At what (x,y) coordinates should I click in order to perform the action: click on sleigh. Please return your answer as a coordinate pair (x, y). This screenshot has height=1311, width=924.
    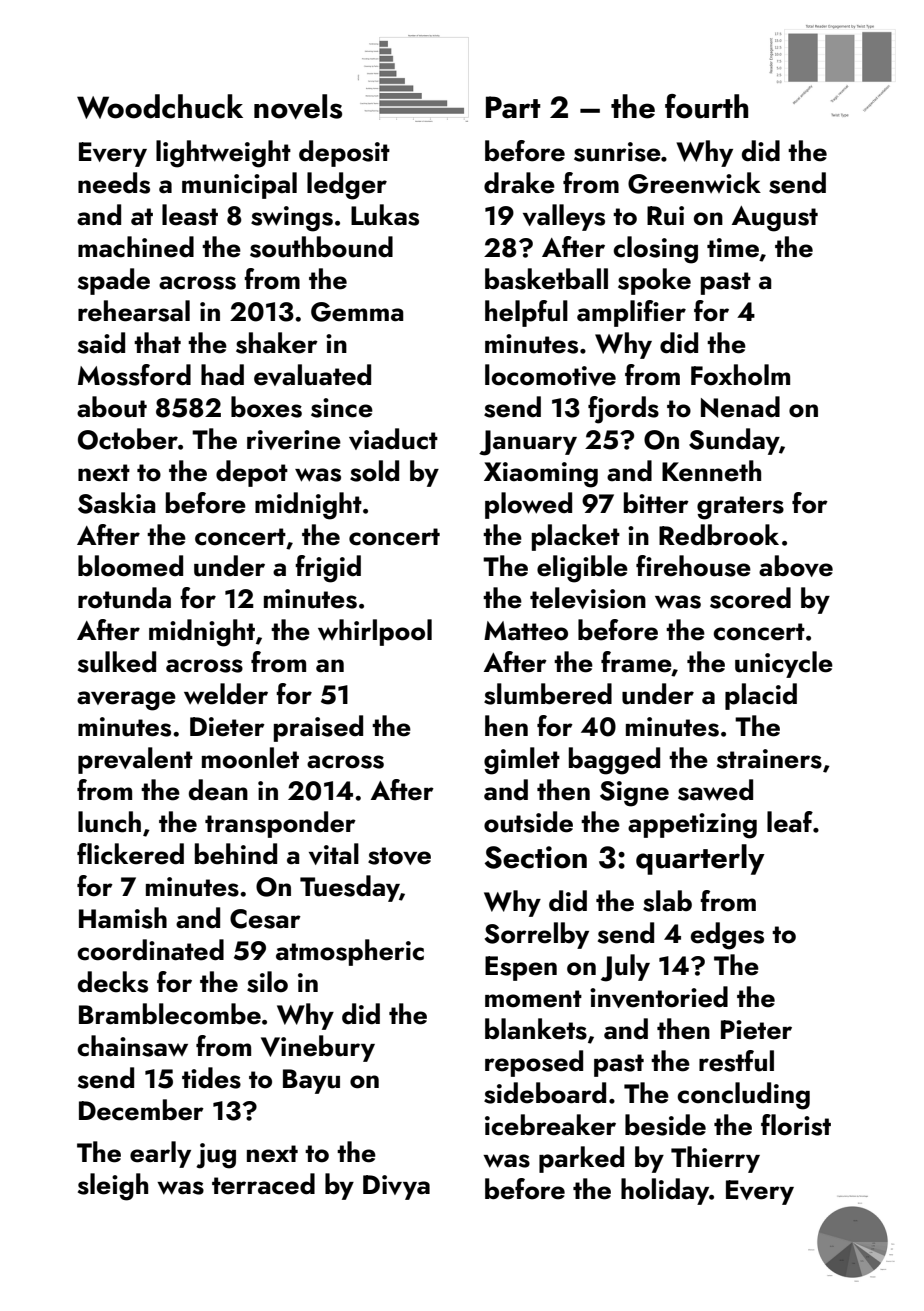
    Looking at the image, I should click on (113, 1187).
